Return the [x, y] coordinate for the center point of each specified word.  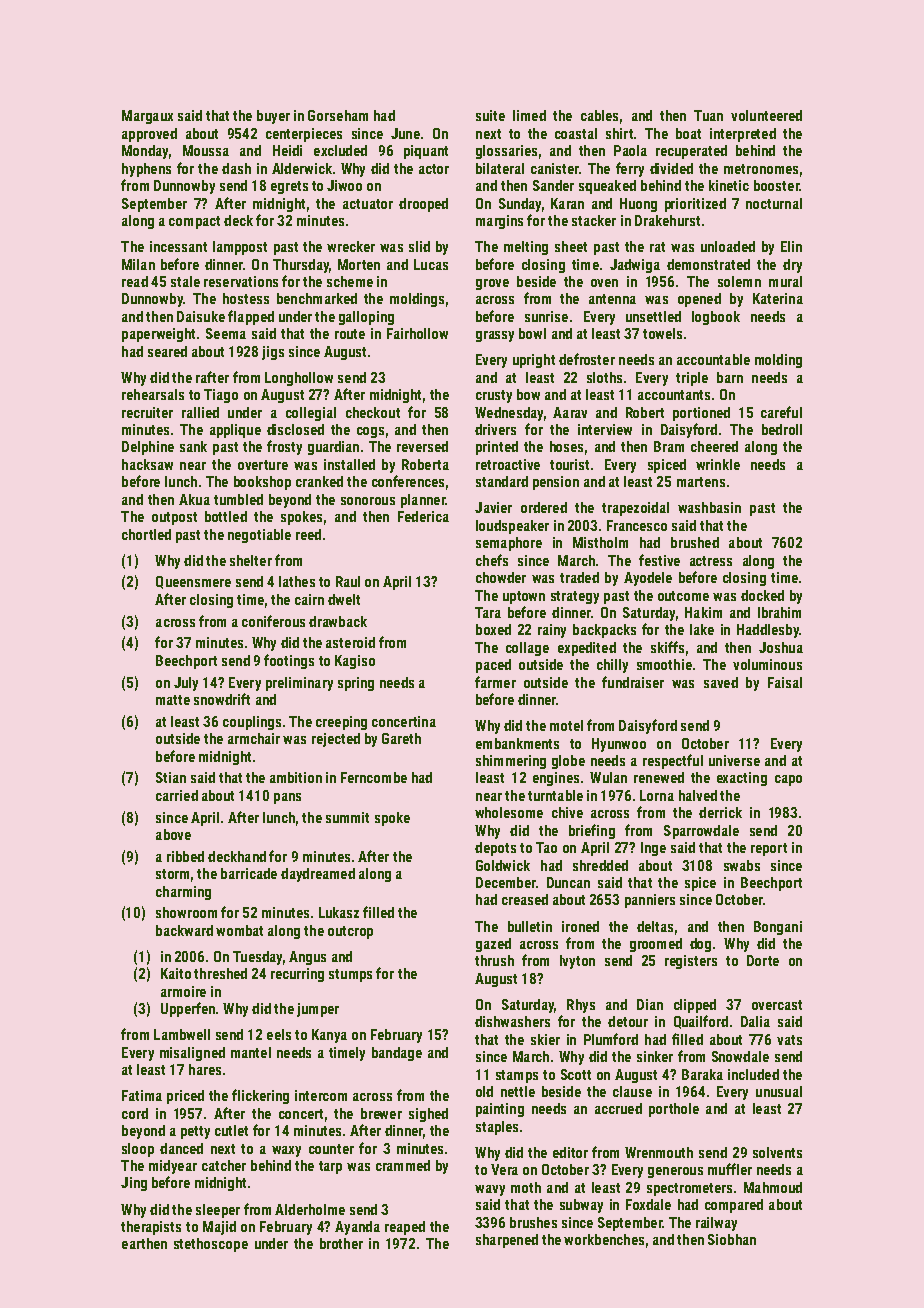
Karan [567, 203]
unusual [779, 1091]
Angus [307, 958]
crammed [403, 1165]
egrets [289, 187]
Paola [630, 150]
